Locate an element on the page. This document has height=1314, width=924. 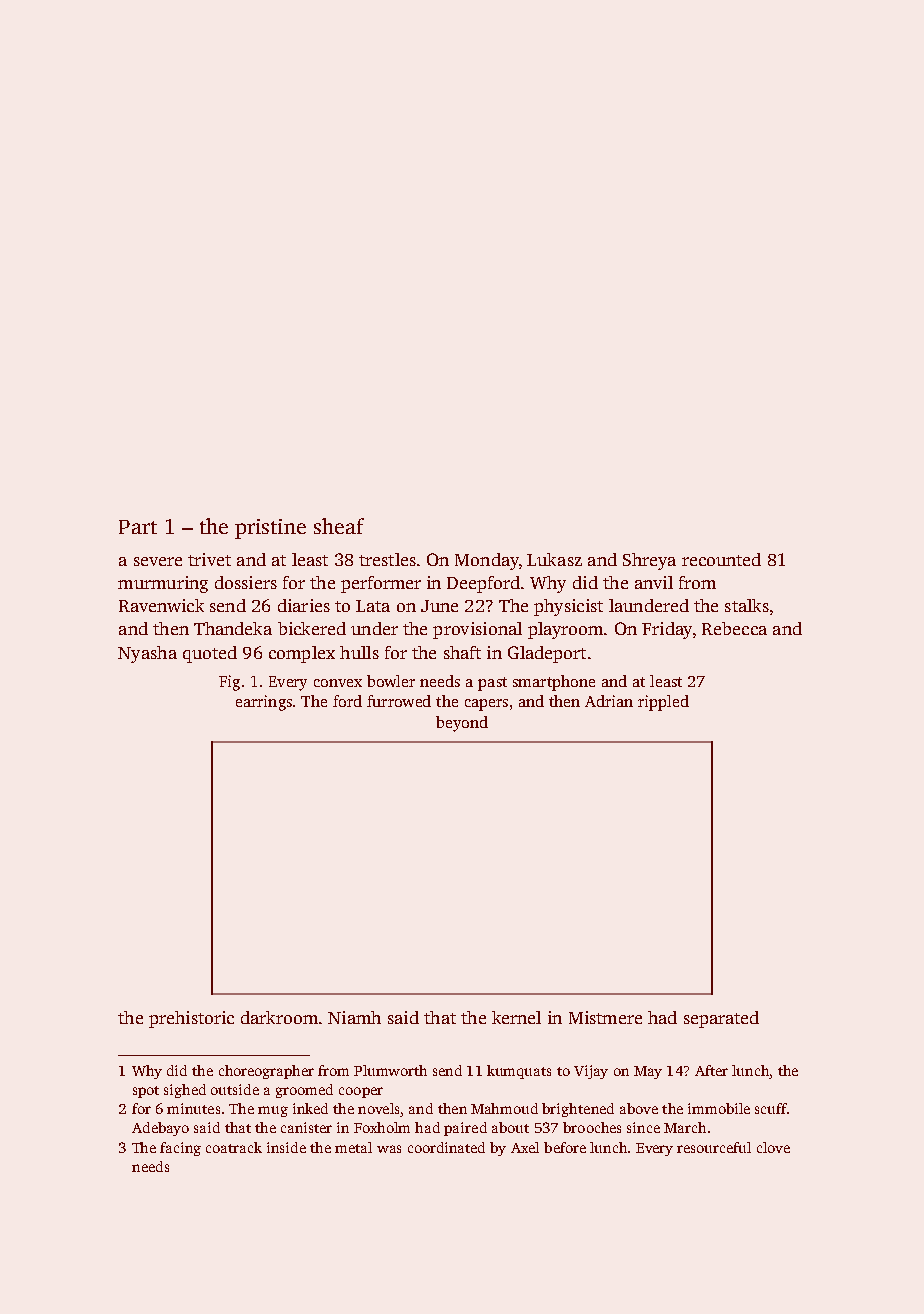
kernel is located at coordinates (516, 1017).
